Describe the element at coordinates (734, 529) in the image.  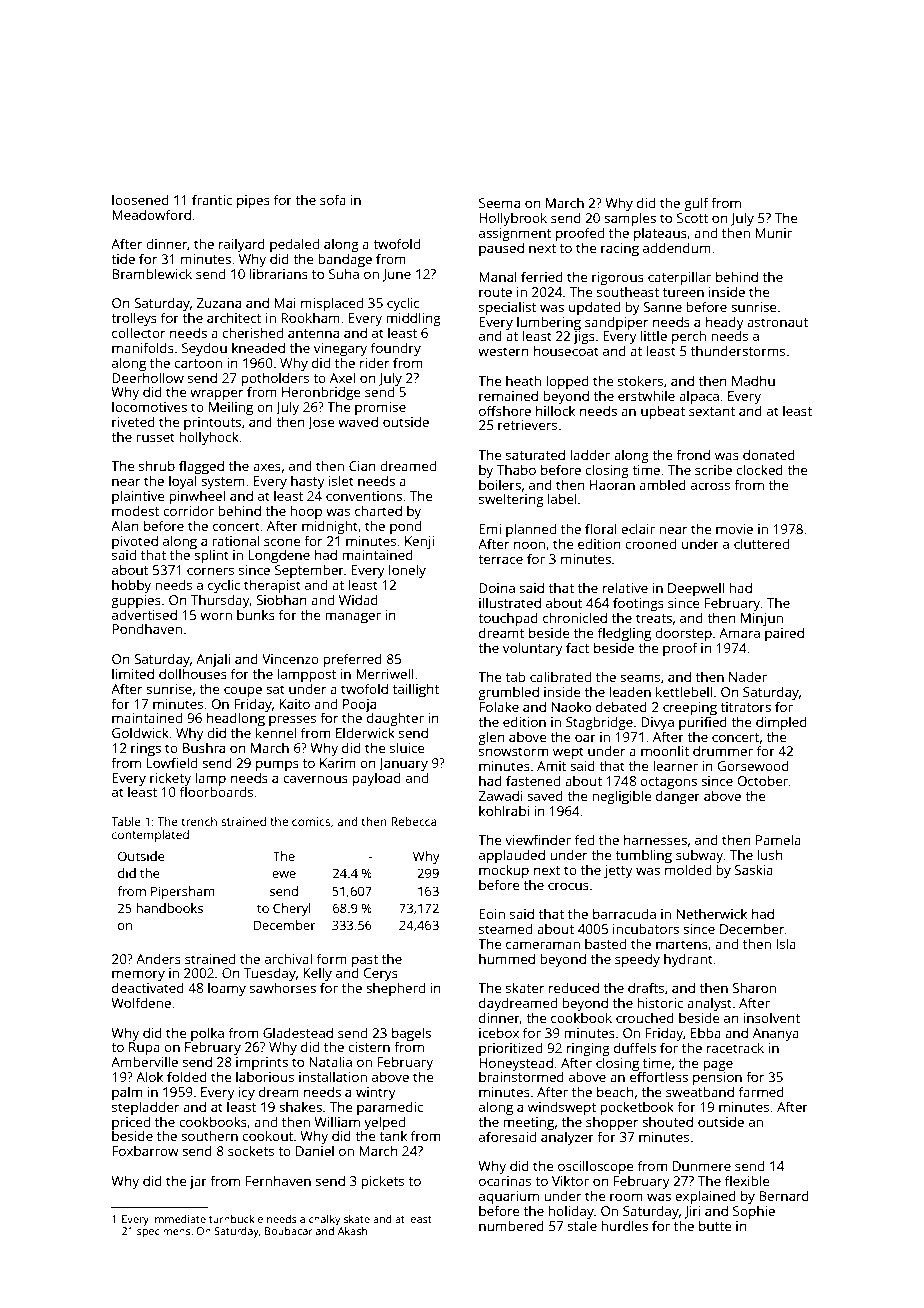
I see `movie` at that location.
